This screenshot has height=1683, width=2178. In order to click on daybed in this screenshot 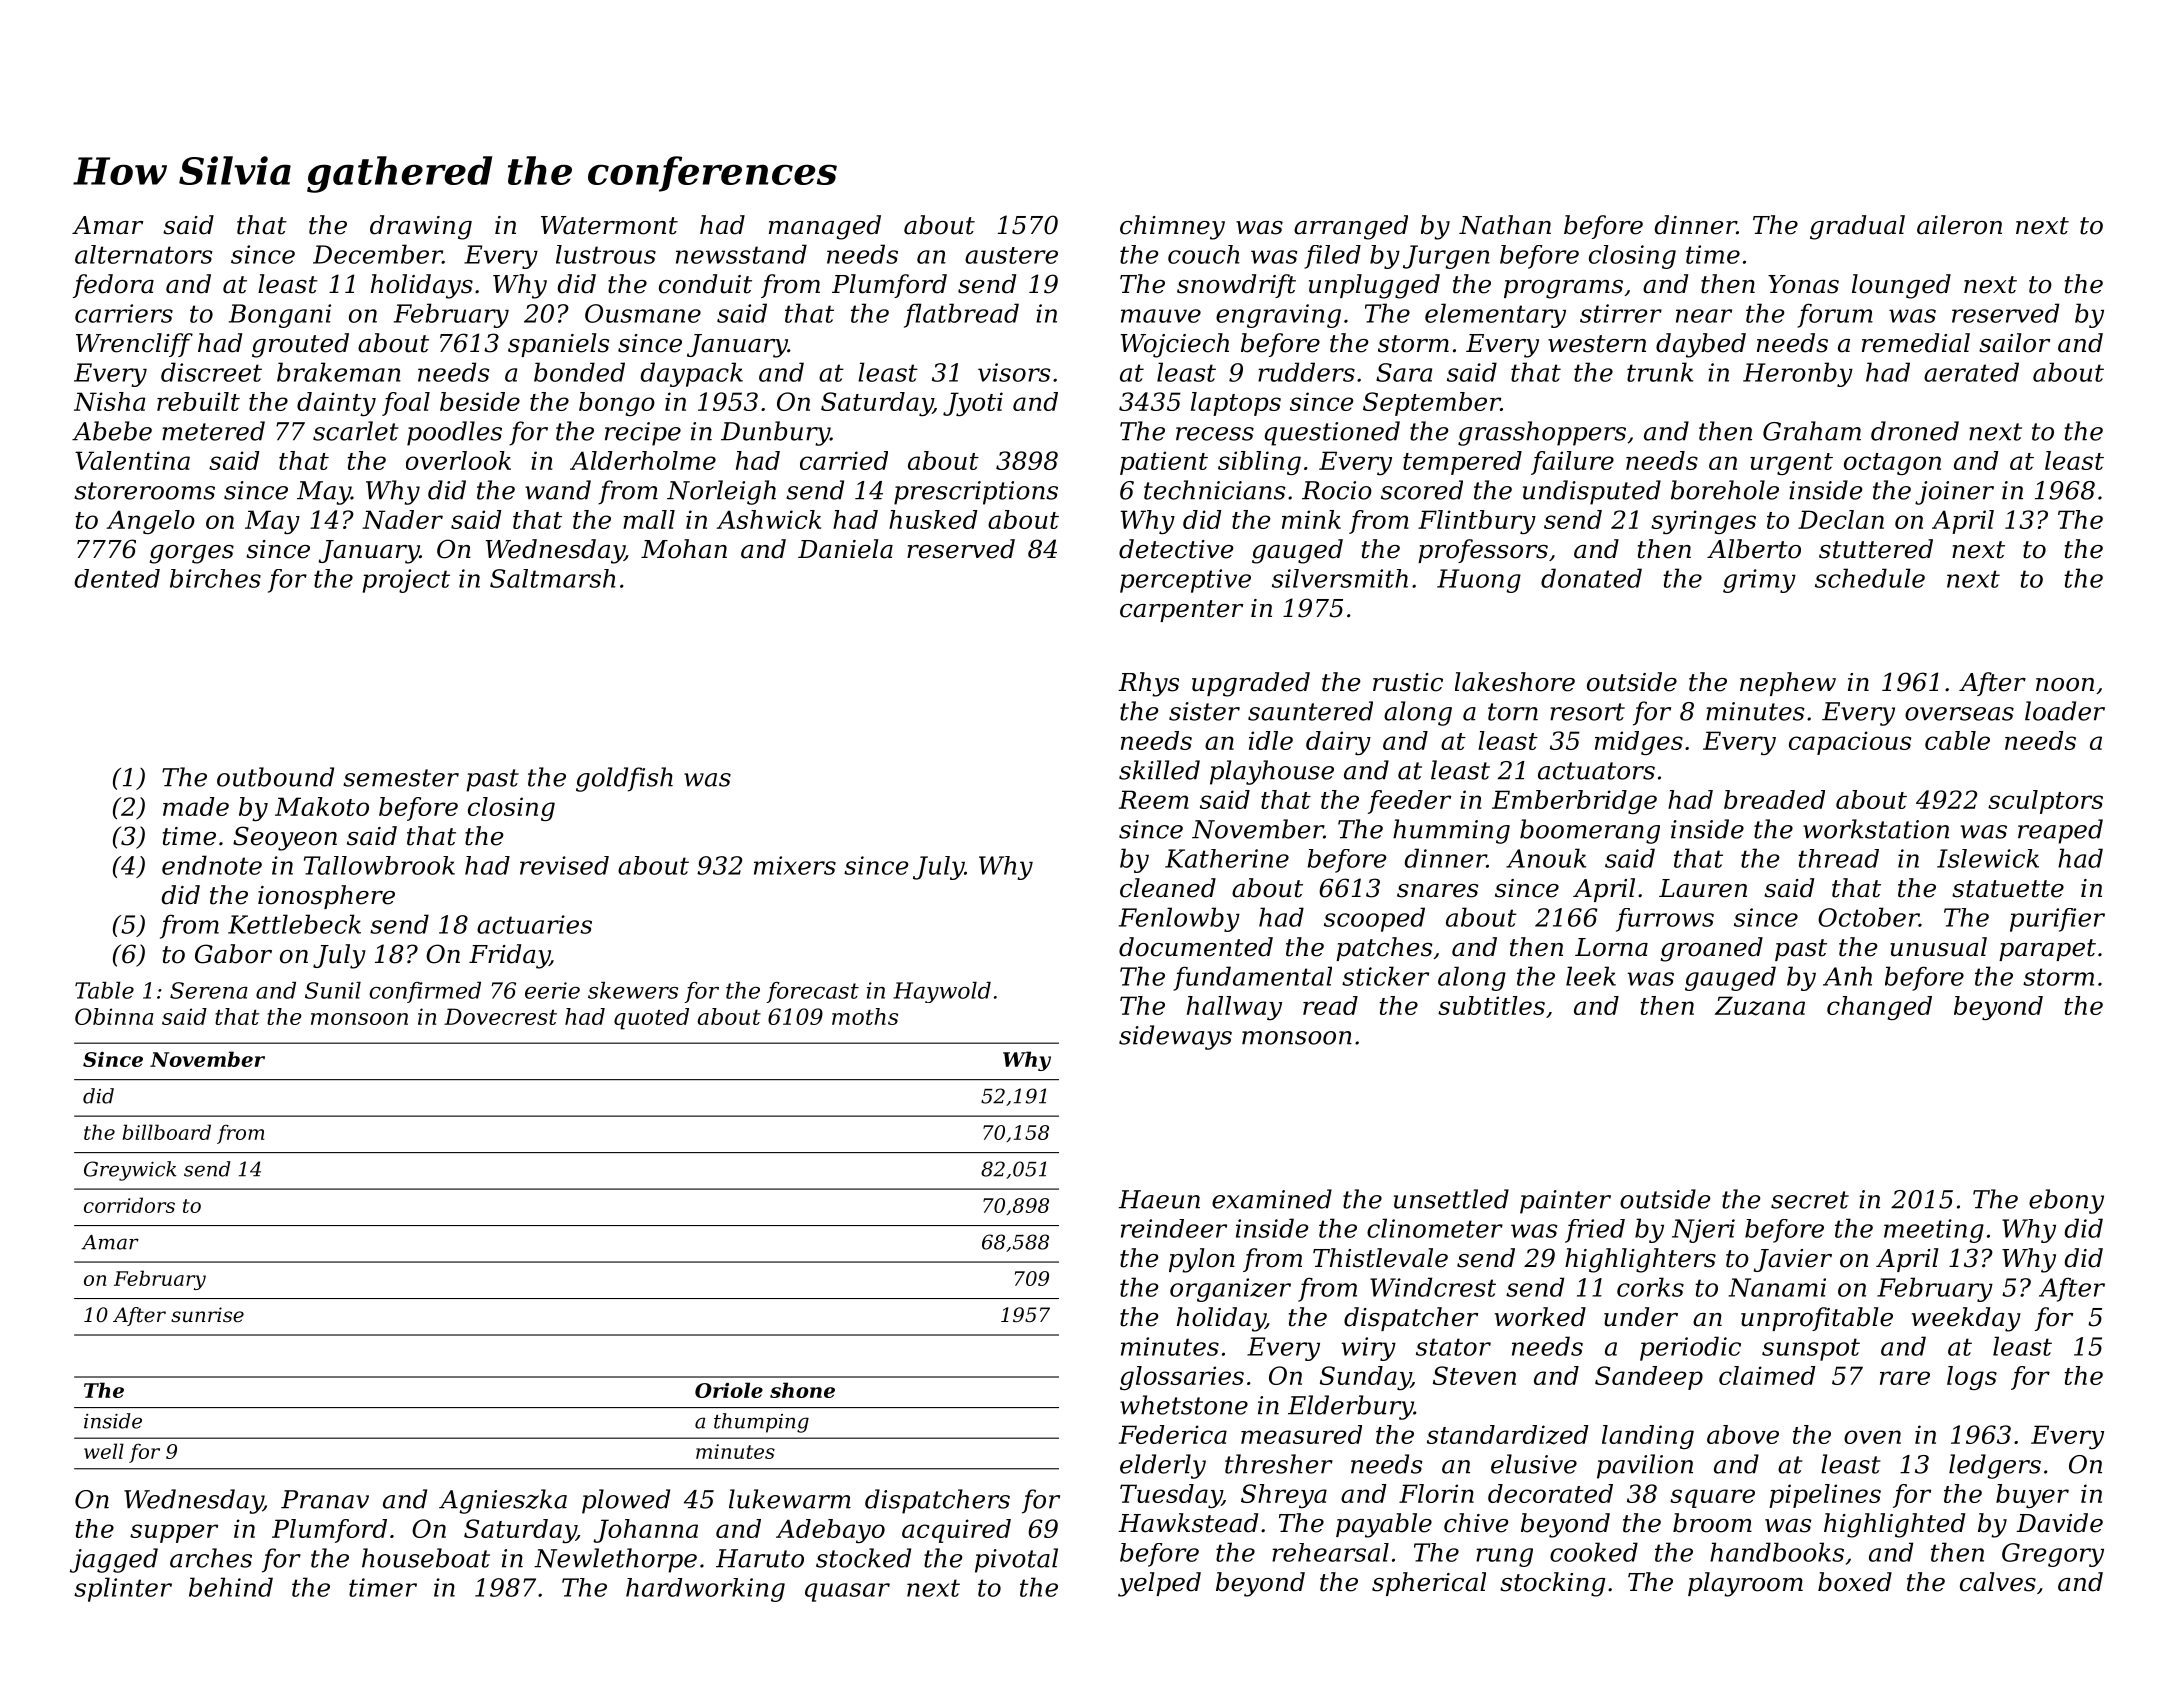, I will do `click(1701, 345)`.
